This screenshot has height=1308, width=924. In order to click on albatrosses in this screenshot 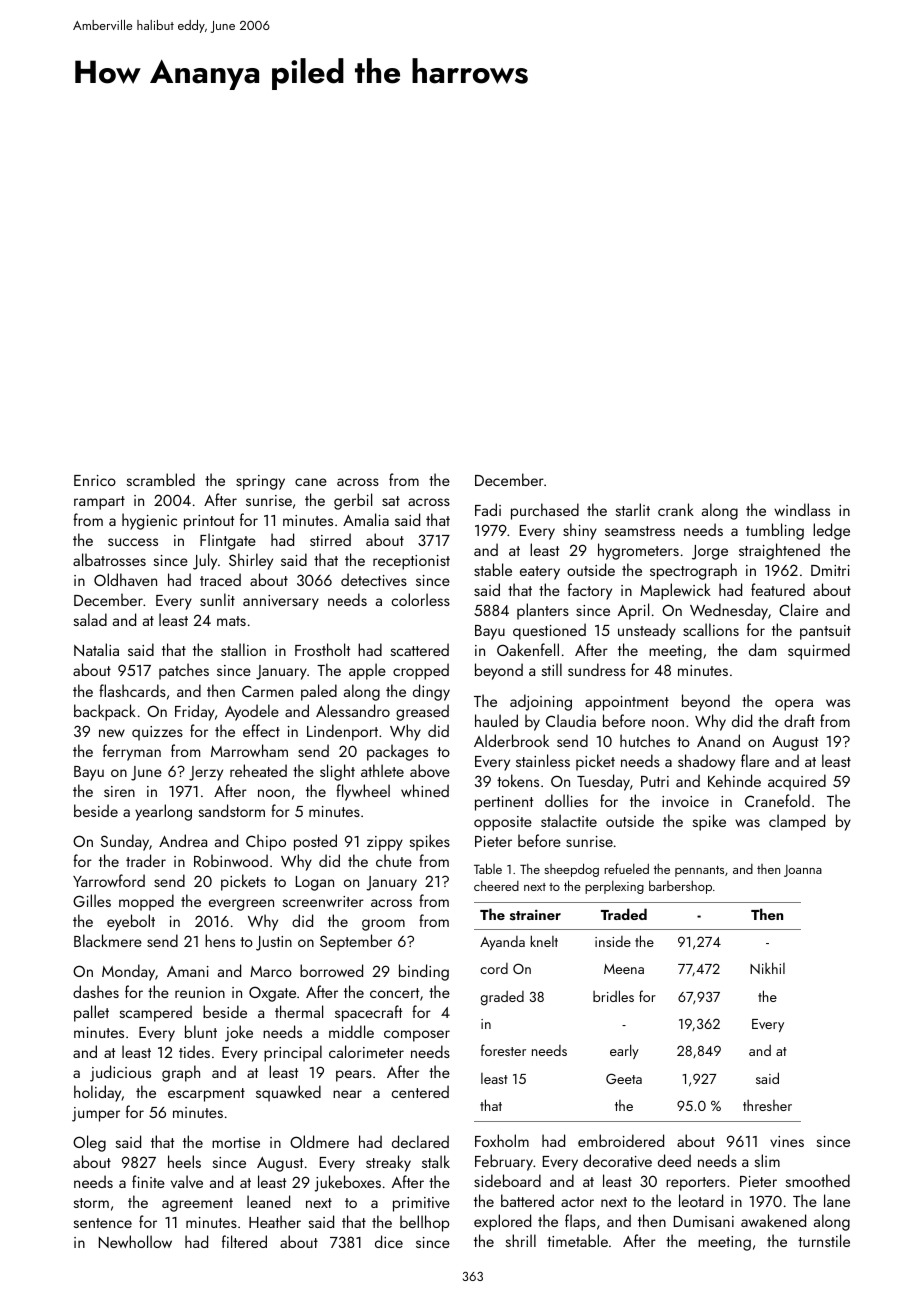, I will do `click(109, 559)`.
